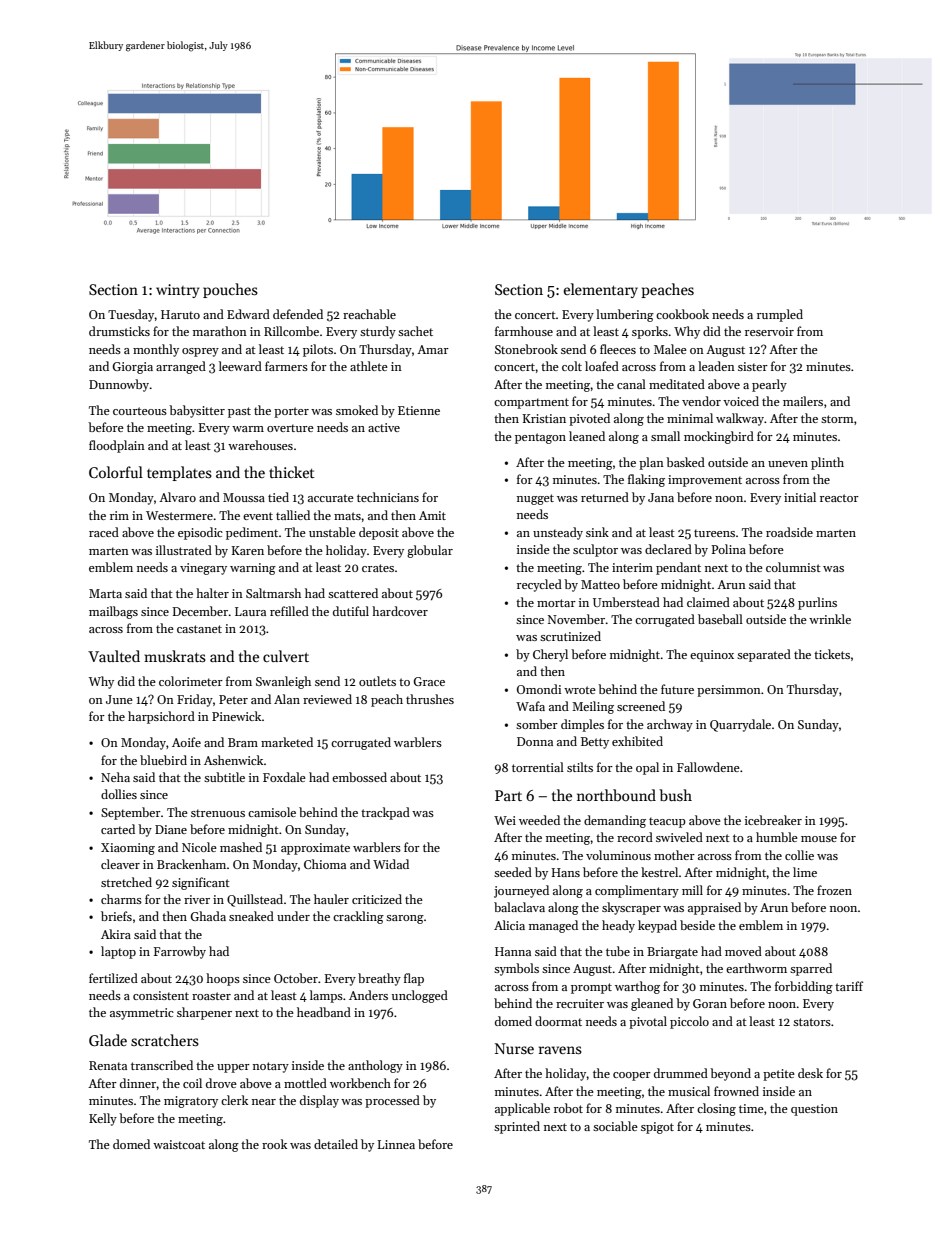 The width and height of the page is (952, 1233). I want to click on Vaulted, so click(114, 656).
